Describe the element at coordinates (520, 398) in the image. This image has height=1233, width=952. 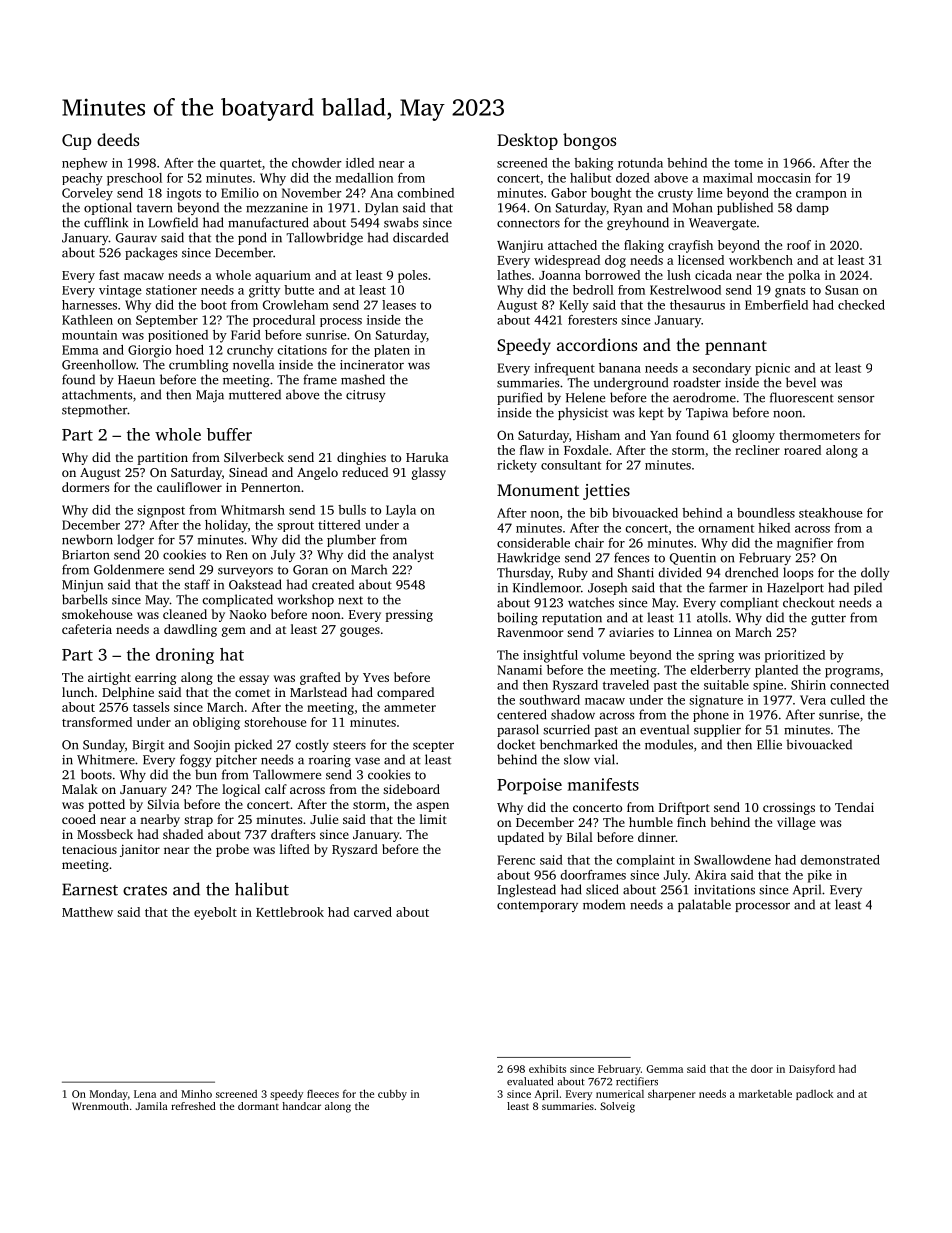
I see `purified` at that location.
